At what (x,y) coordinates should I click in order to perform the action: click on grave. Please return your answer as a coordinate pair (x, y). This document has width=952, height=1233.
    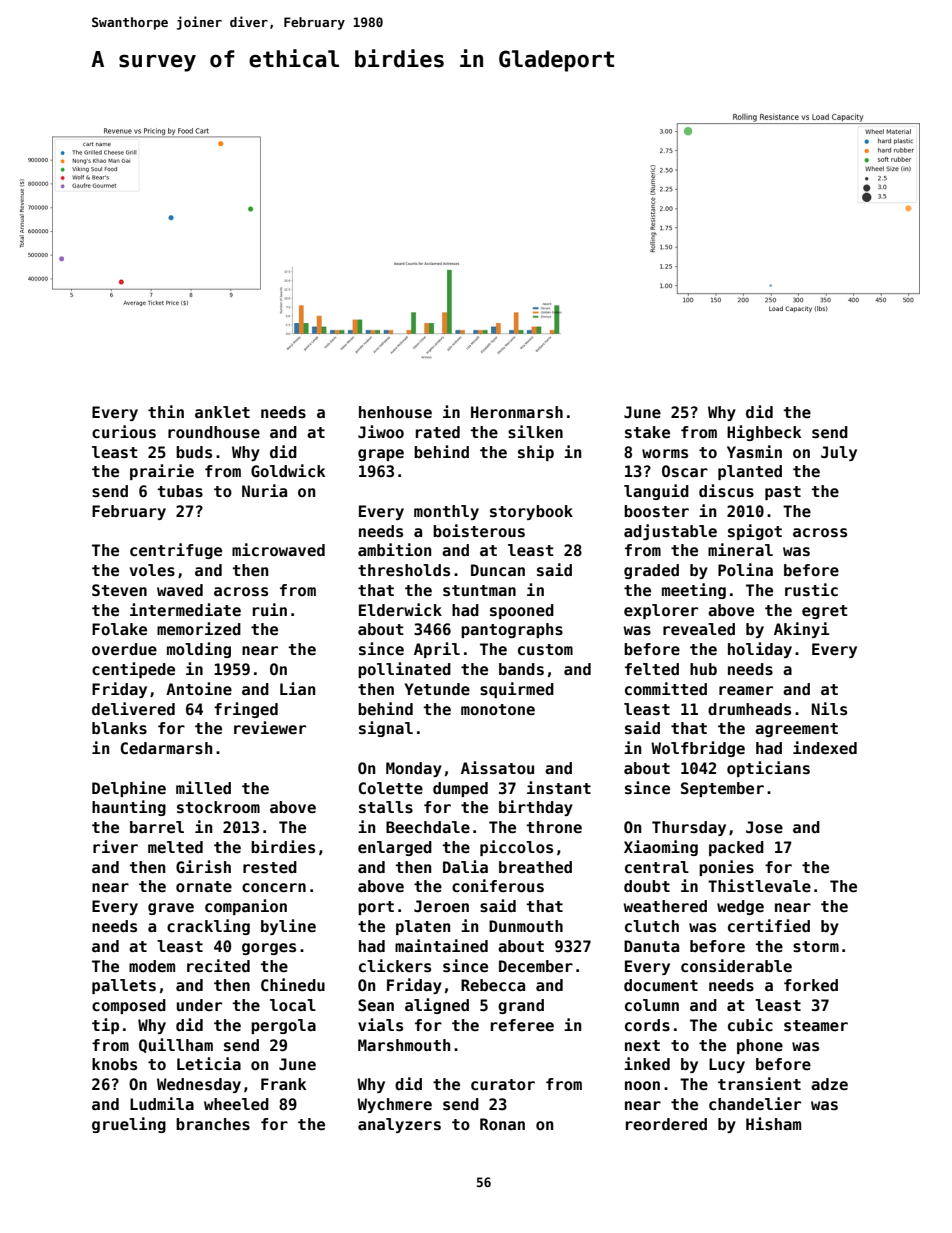
    Looking at the image, I should click on (171, 909).
